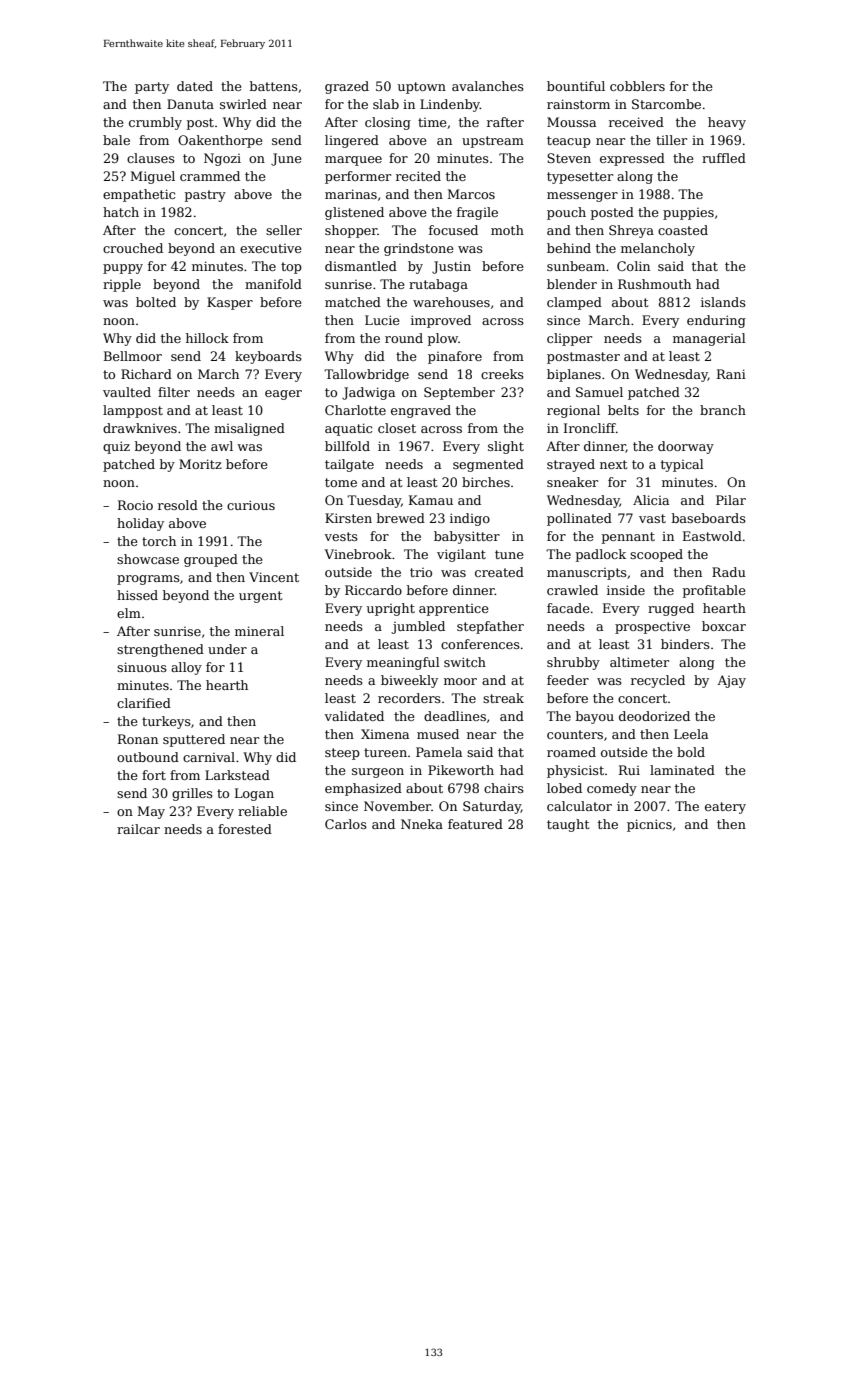 The image size is (849, 1400). What do you see at coordinates (688, 214) in the page?
I see `puppies` at bounding box center [688, 214].
